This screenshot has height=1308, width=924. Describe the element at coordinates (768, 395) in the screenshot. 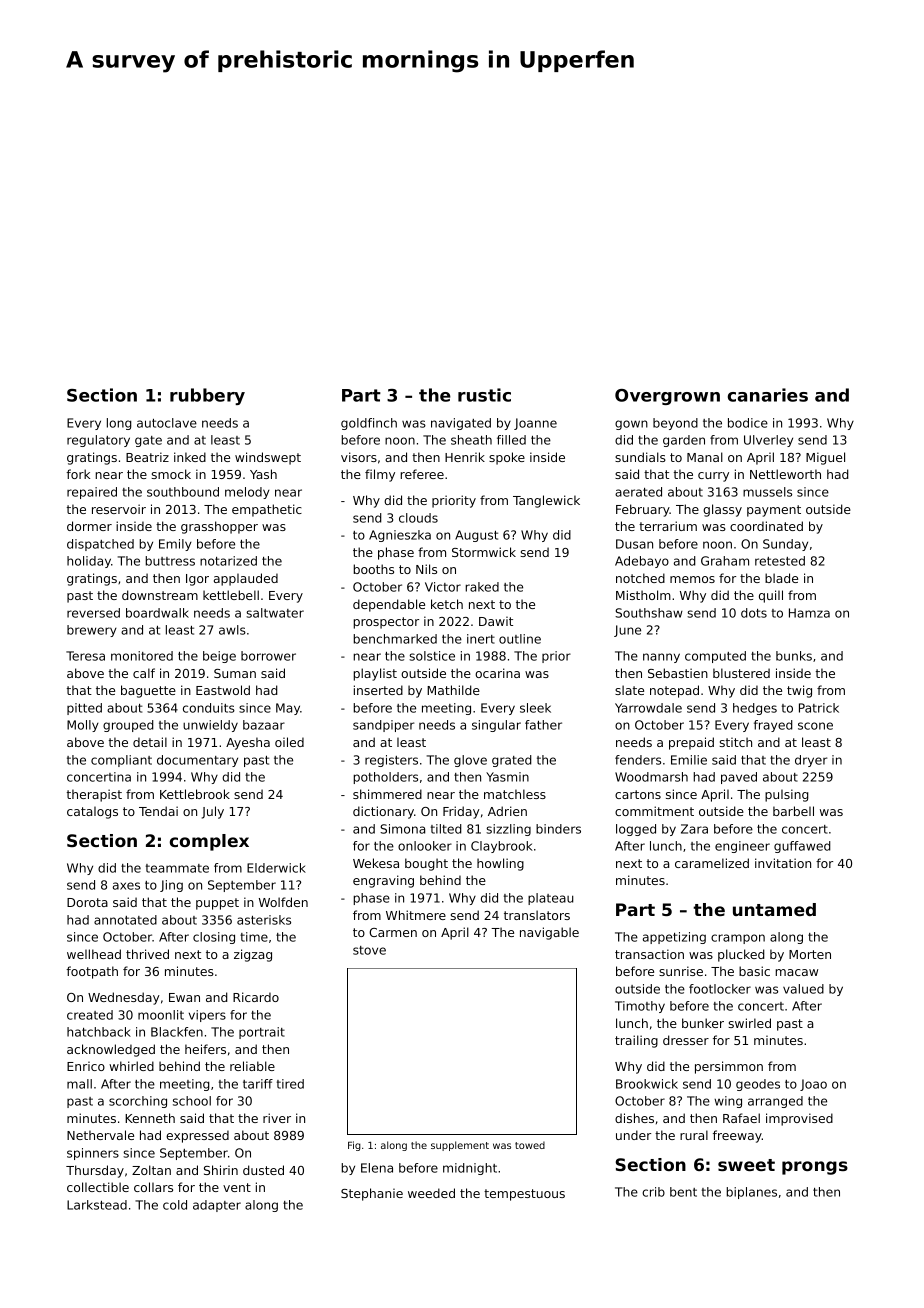

I see `canaries` at that location.
